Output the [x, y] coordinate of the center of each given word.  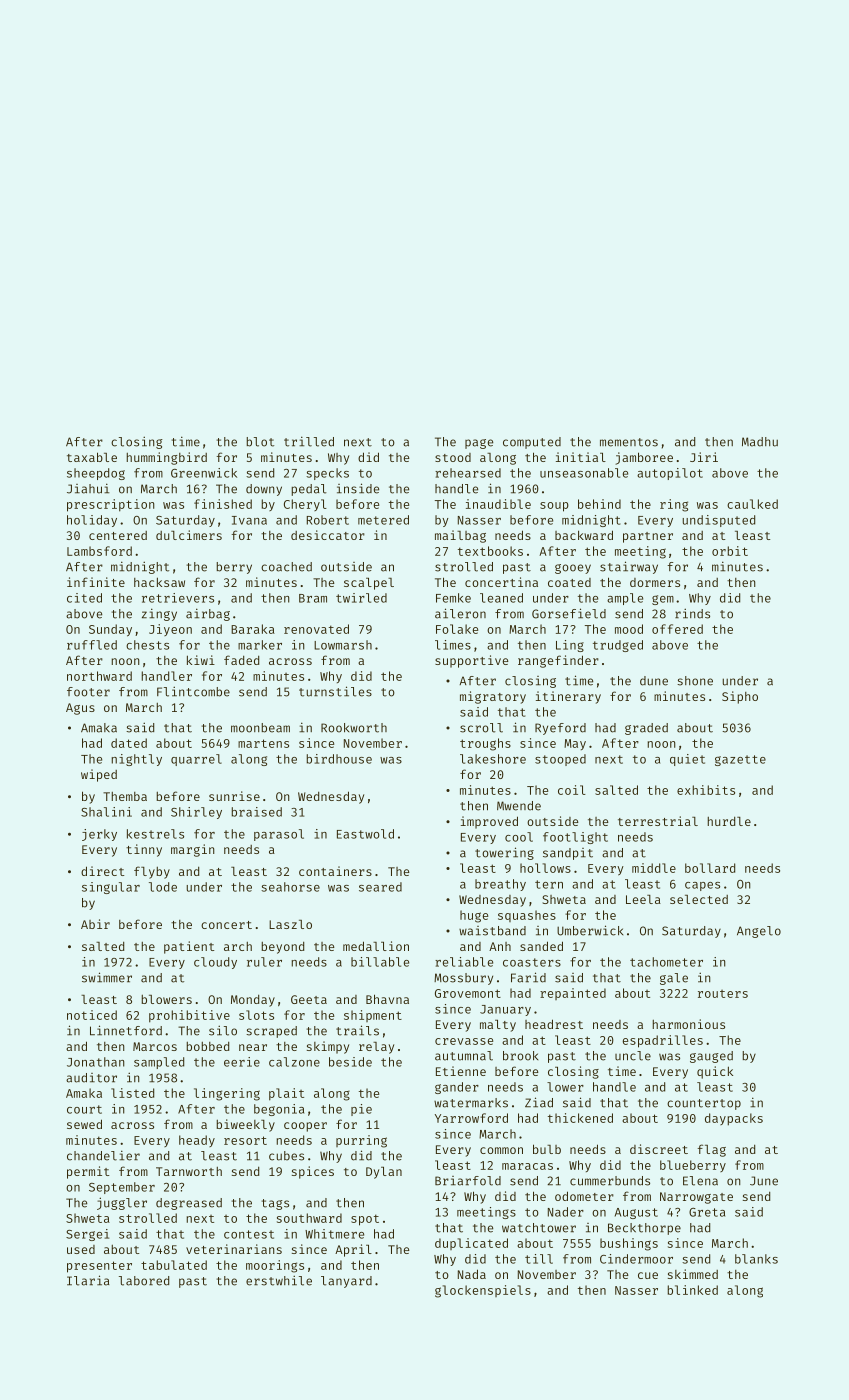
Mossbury [463, 979]
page [479, 444]
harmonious [688, 1024]
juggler [122, 1203]
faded [241, 660]
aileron [460, 613]
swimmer [107, 977]
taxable [92, 457]
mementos [629, 442]
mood [629, 629]
